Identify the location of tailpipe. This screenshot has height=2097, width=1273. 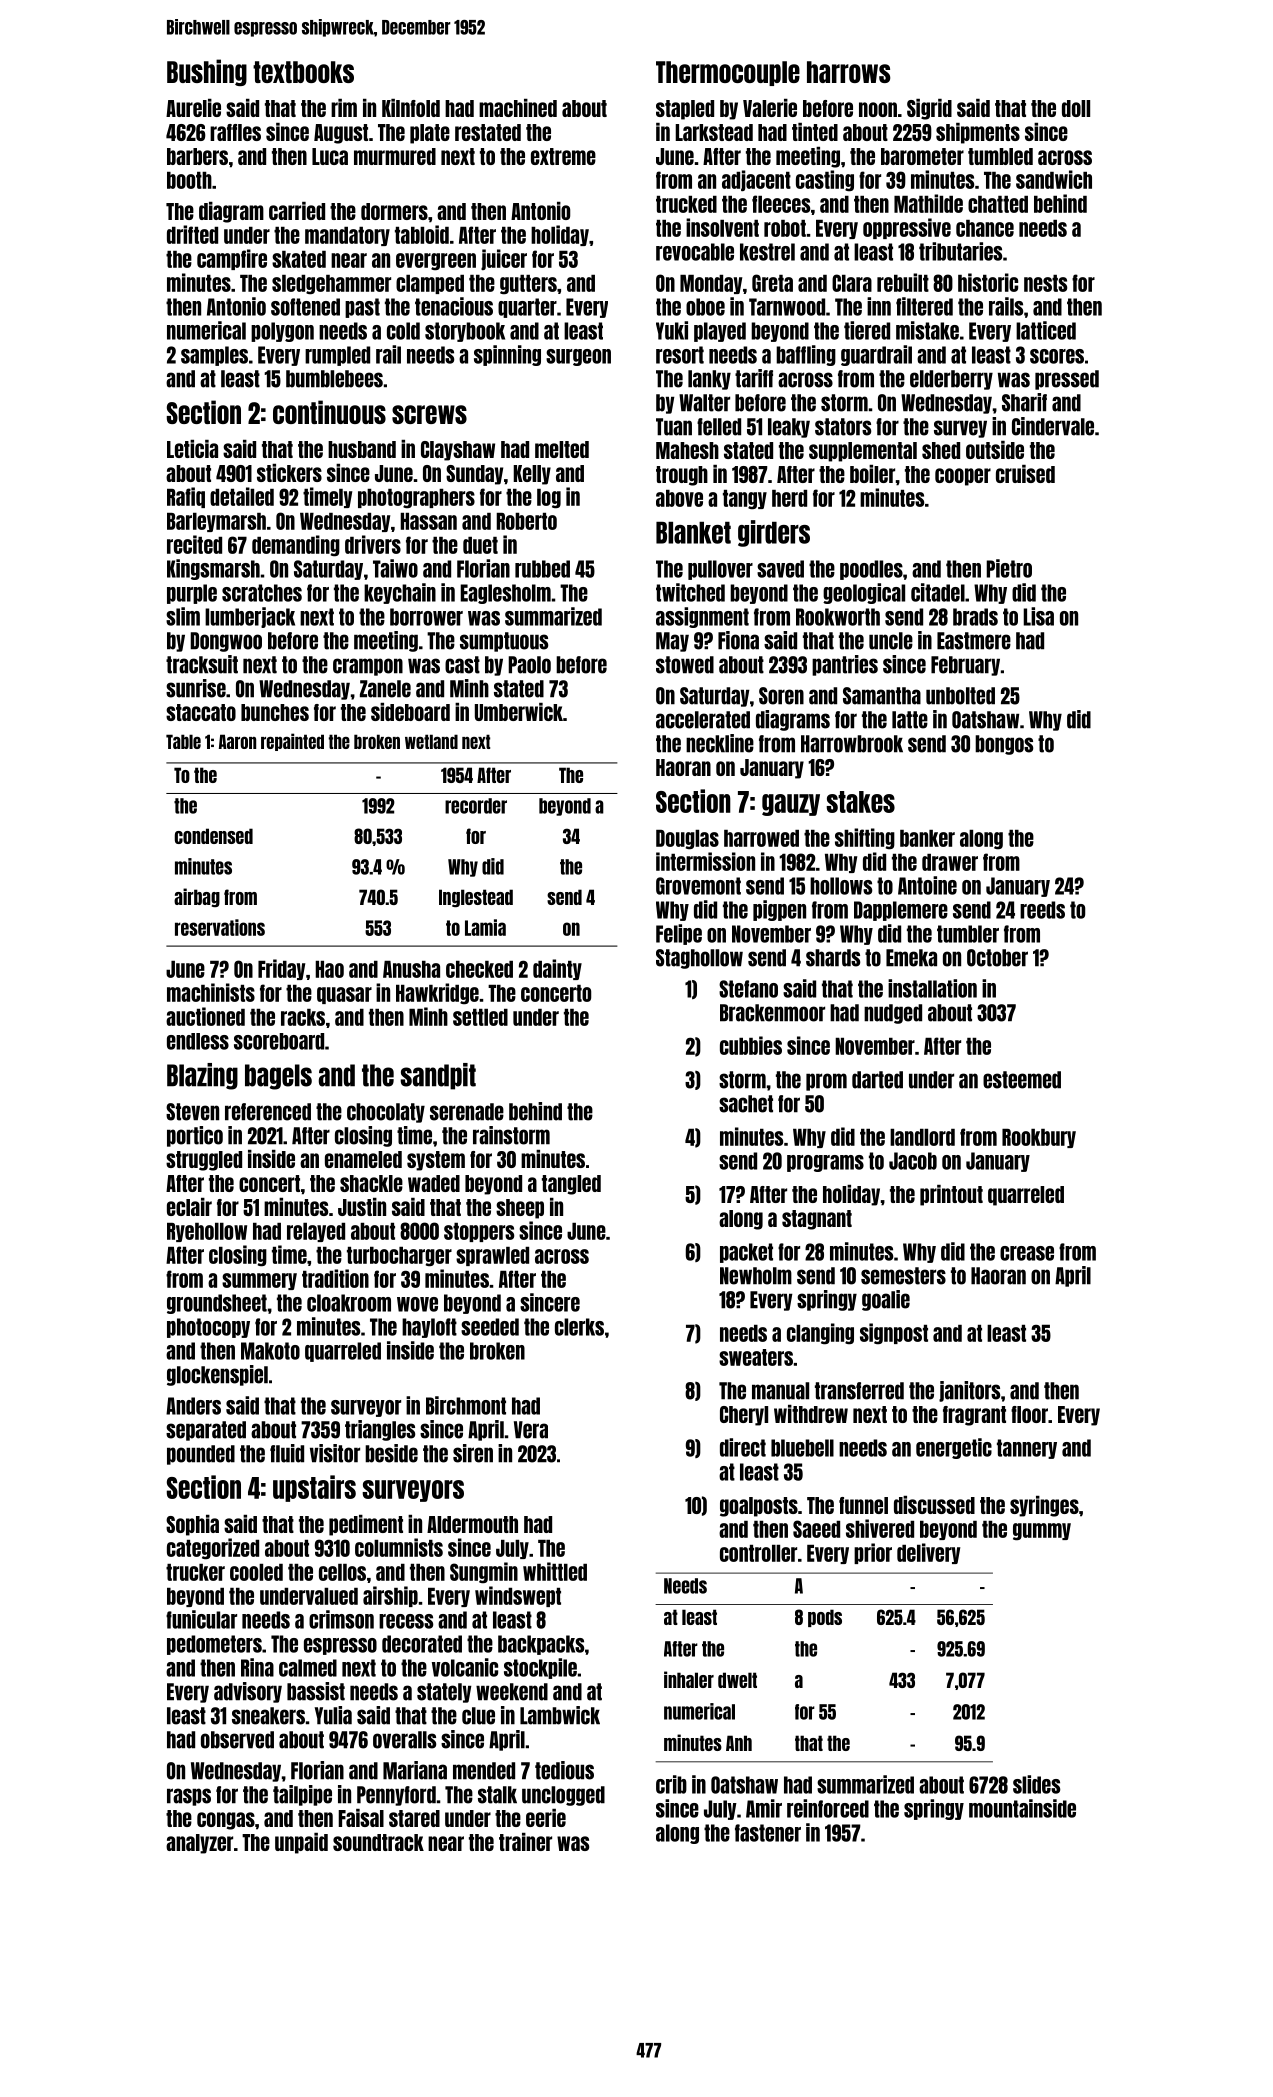
(302, 1795).
